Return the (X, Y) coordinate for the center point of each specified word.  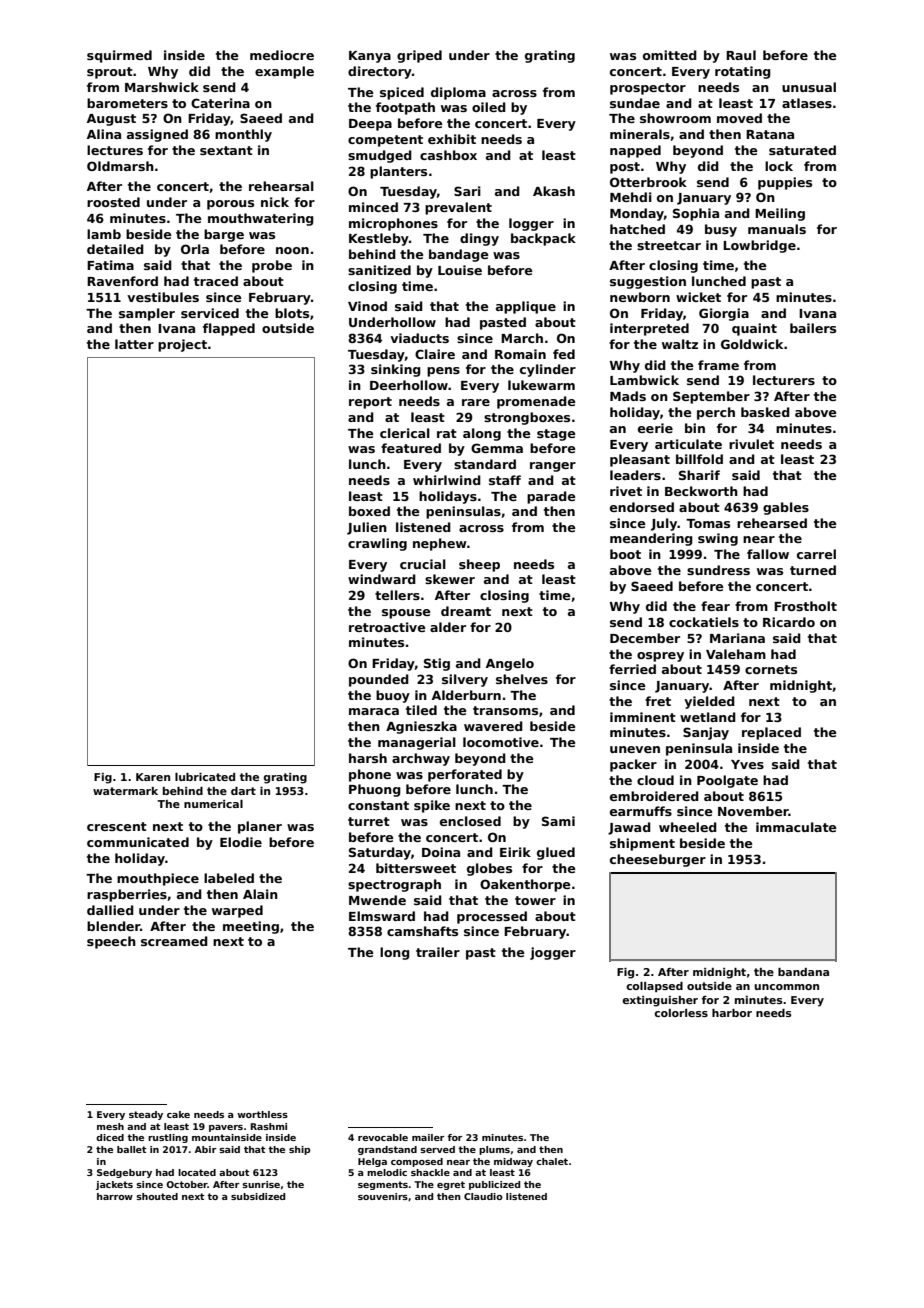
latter (134, 344)
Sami (558, 821)
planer (260, 827)
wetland (708, 717)
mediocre (282, 55)
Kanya (370, 57)
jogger (553, 953)
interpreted (649, 329)
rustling (168, 1138)
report (370, 403)
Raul (741, 55)
